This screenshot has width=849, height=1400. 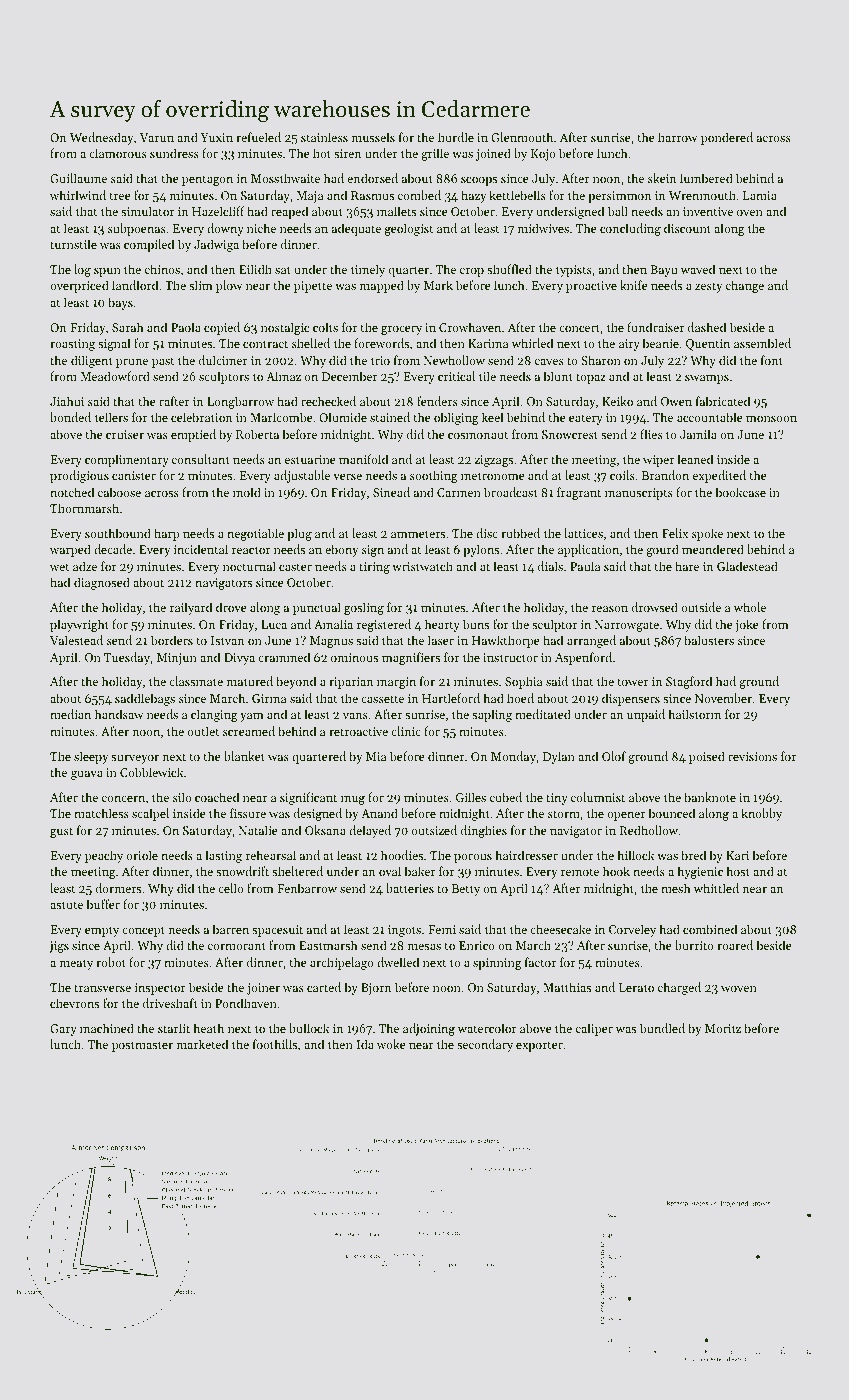 I want to click on concluding, so click(x=630, y=229).
